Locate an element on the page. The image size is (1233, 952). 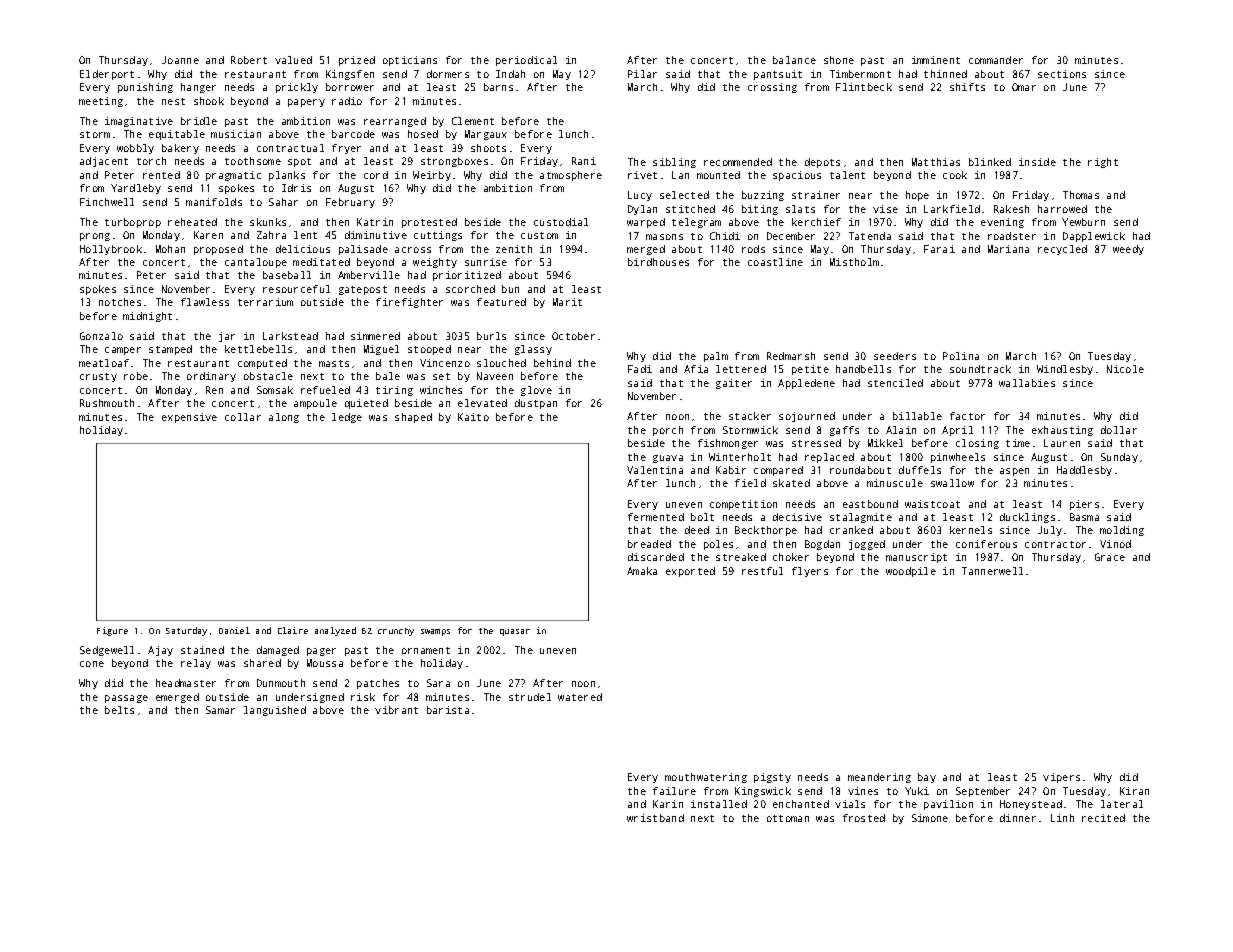
Samar is located at coordinates (220, 710).
